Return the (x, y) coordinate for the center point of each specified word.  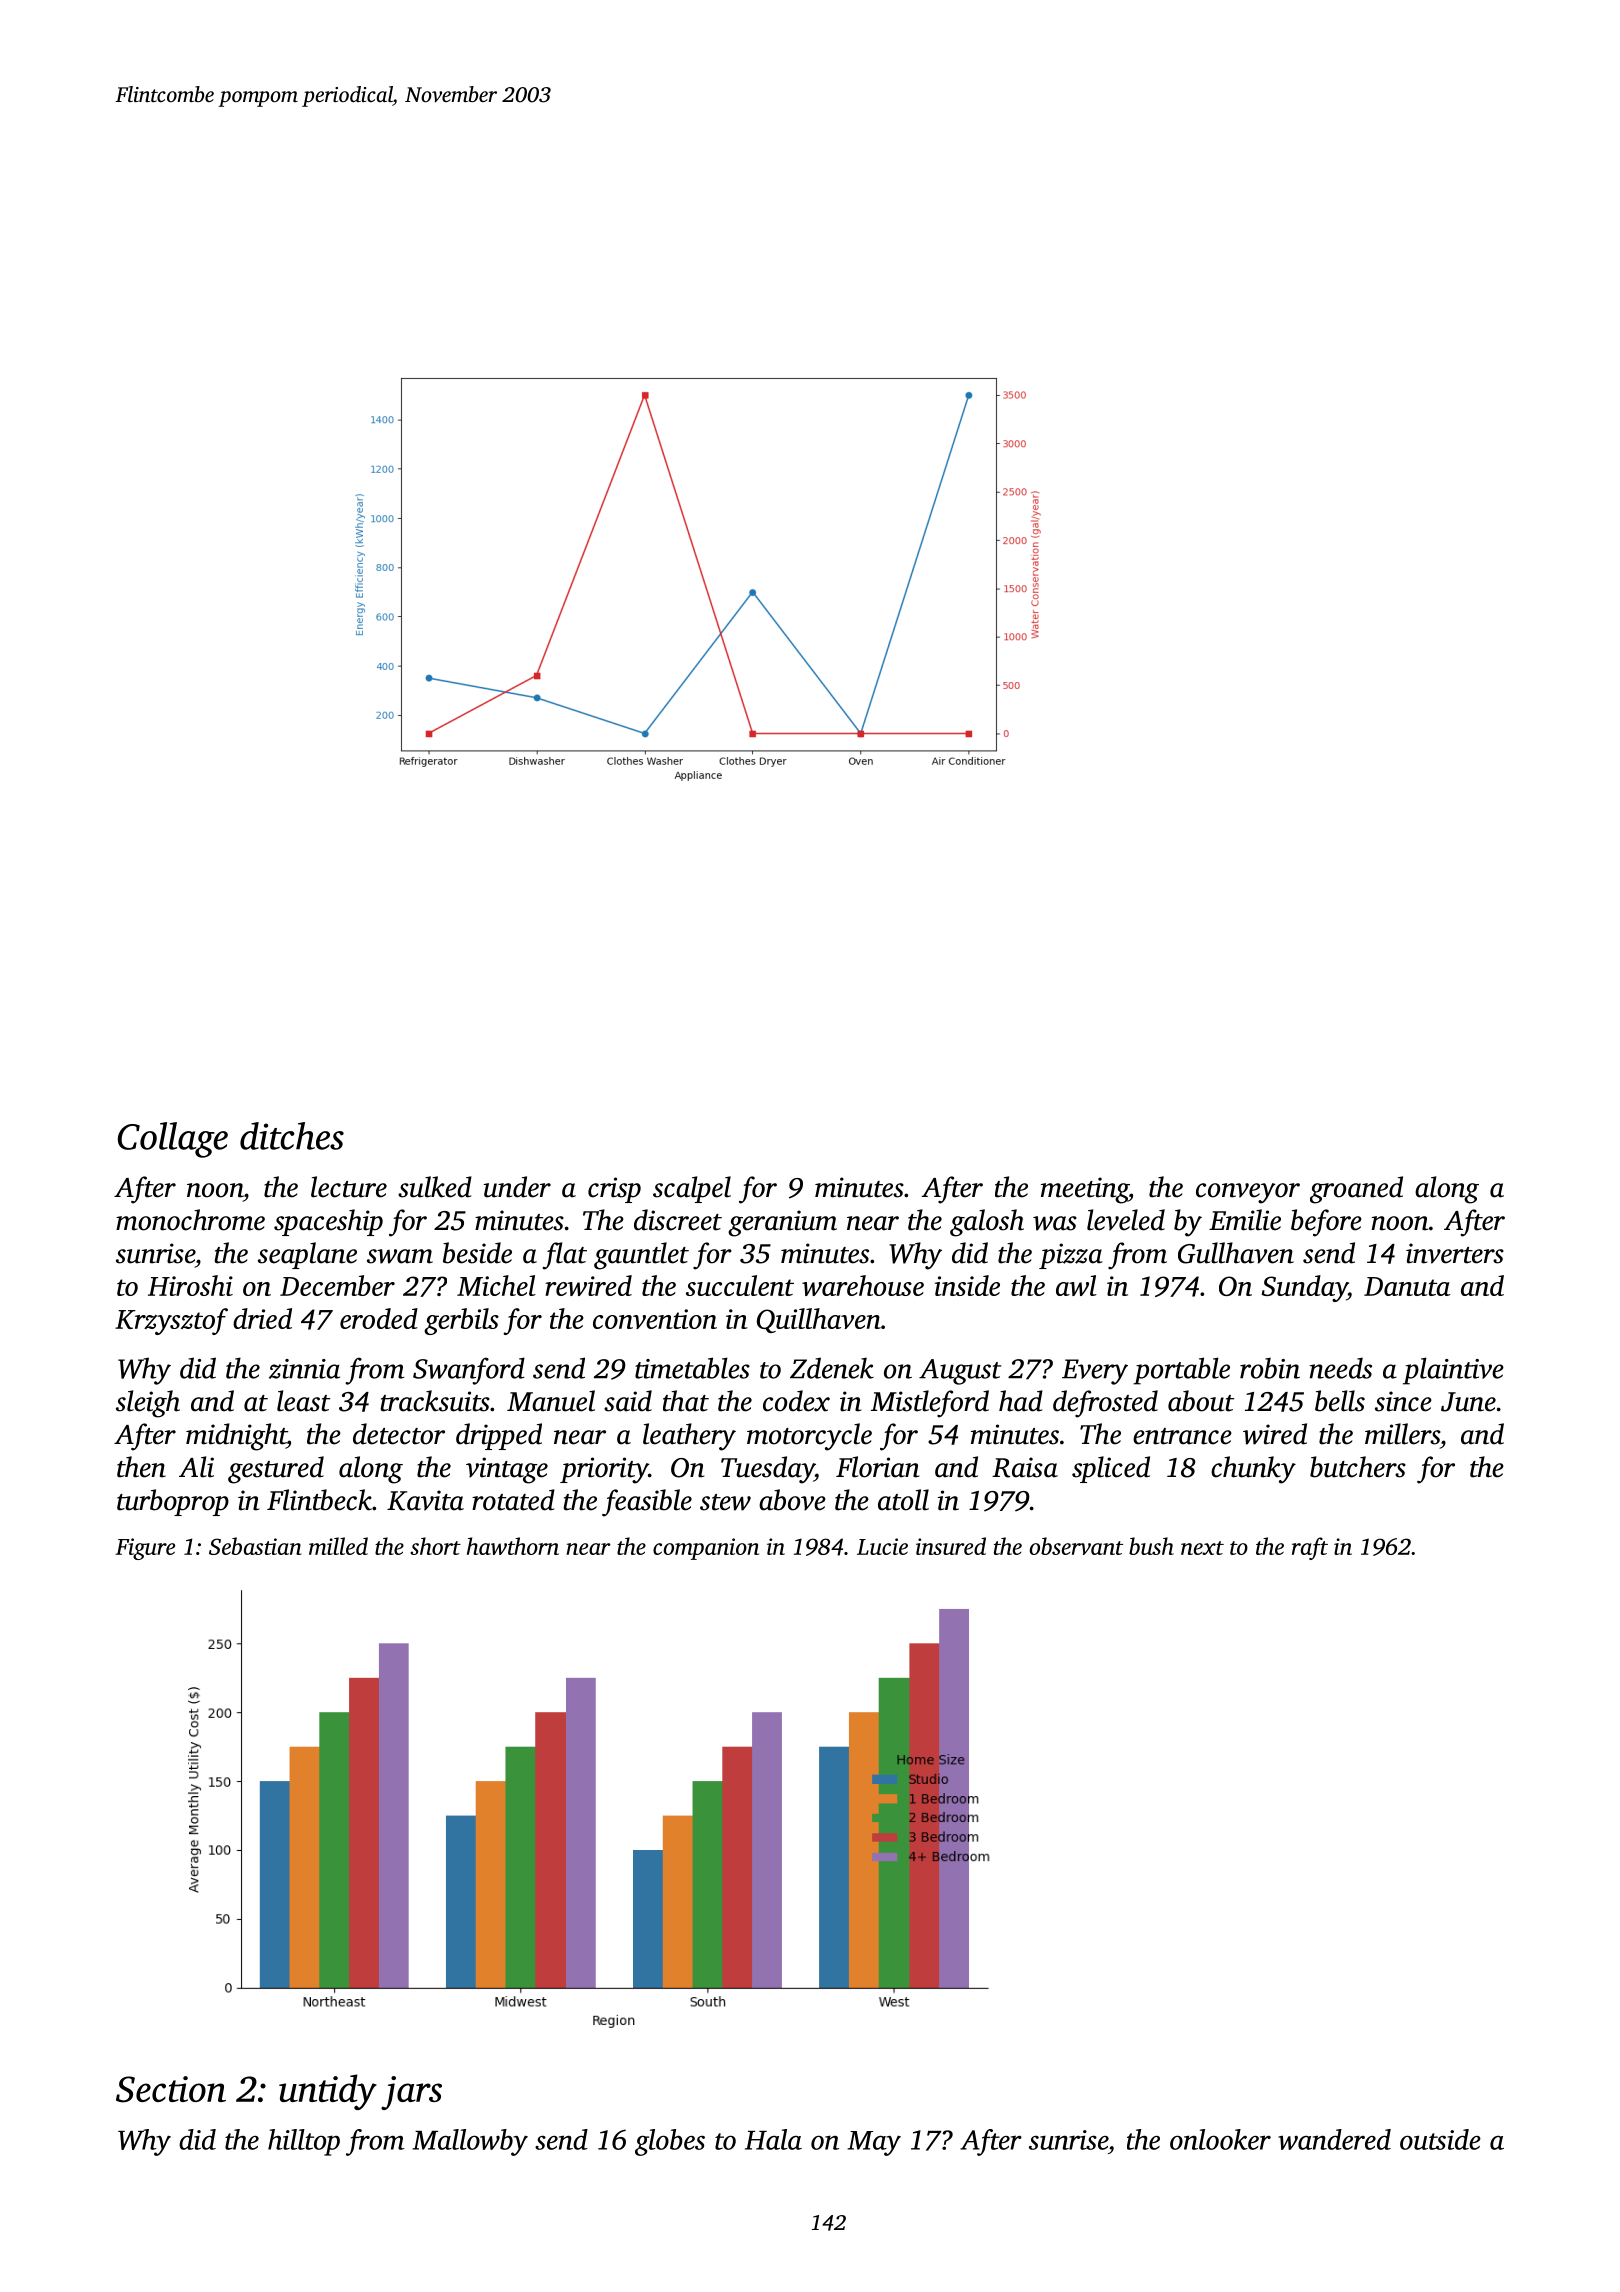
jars (411, 2093)
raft (1310, 1548)
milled (338, 1546)
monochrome (190, 1220)
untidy (328, 2092)
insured (951, 1546)
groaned (1356, 1190)
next (1202, 1548)
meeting (1085, 1190)
